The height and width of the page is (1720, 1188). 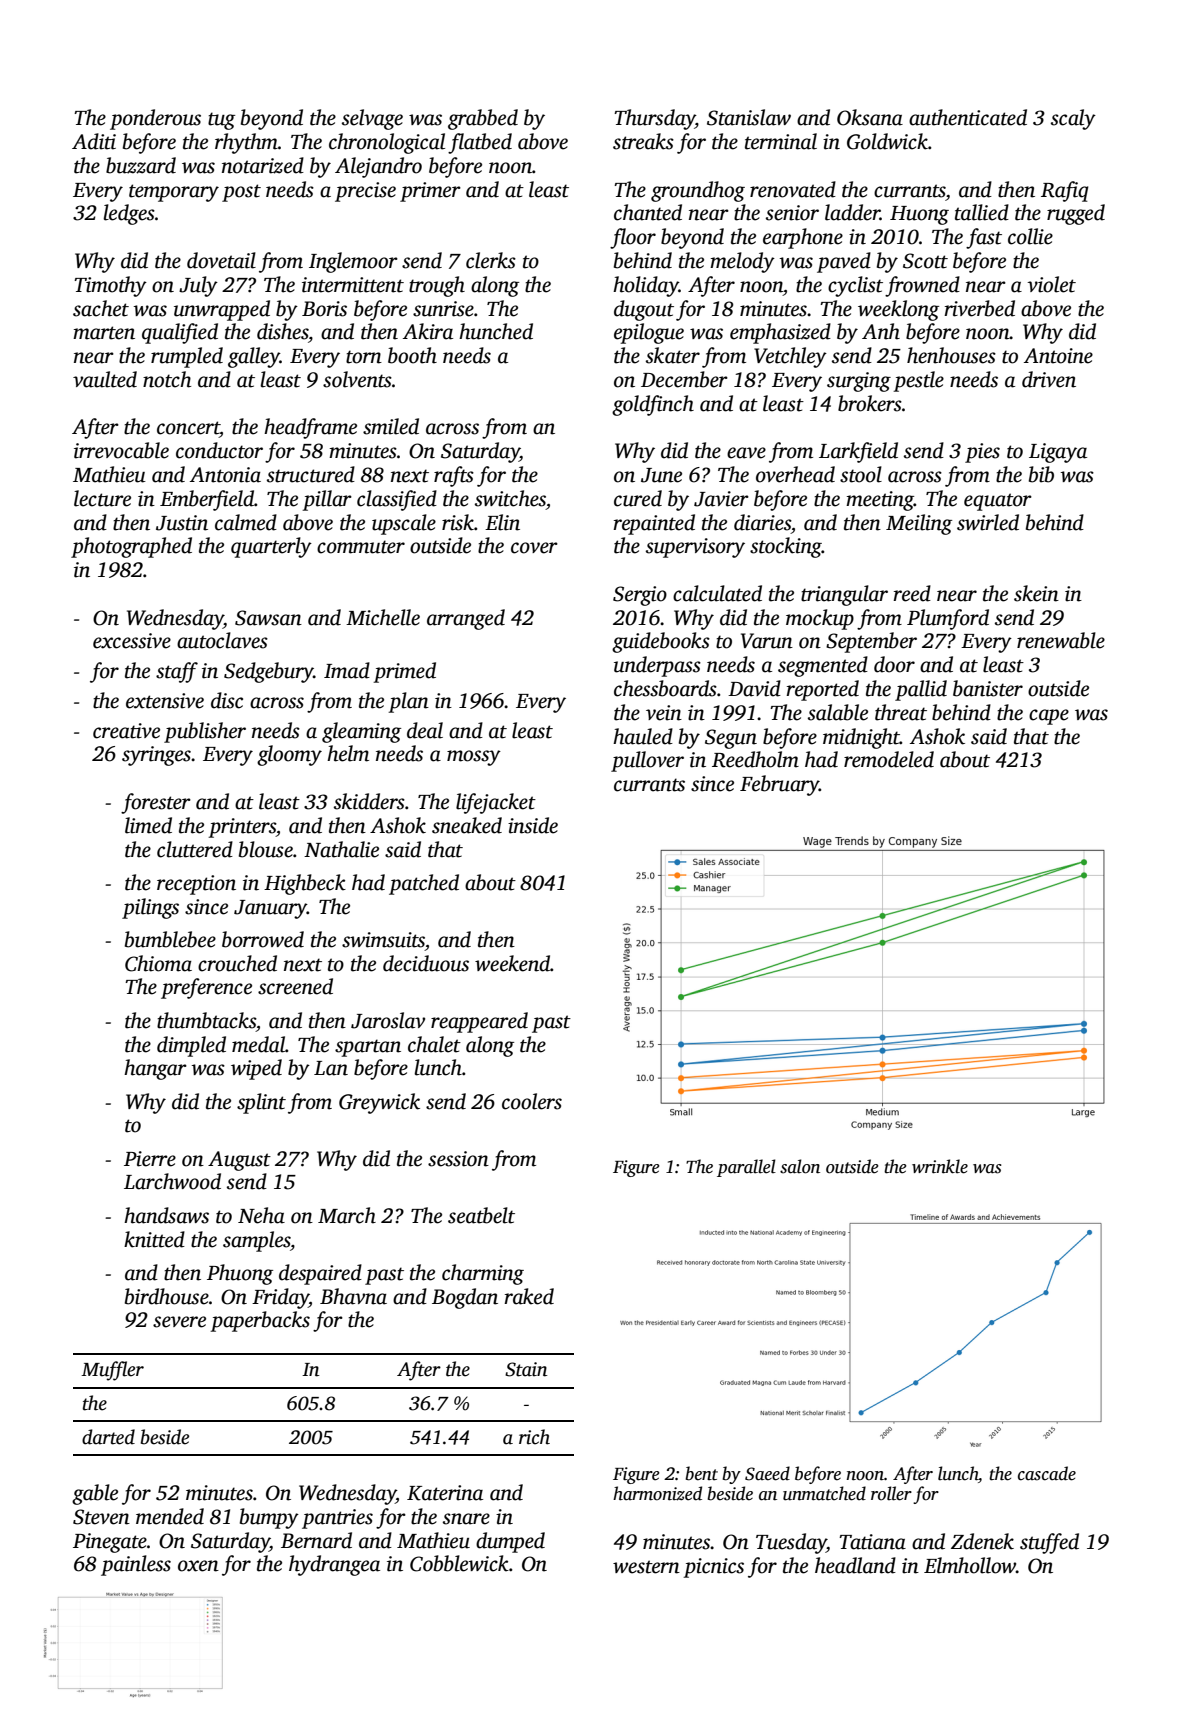 I want to click on pantries, so click(x=337, y=1519).
